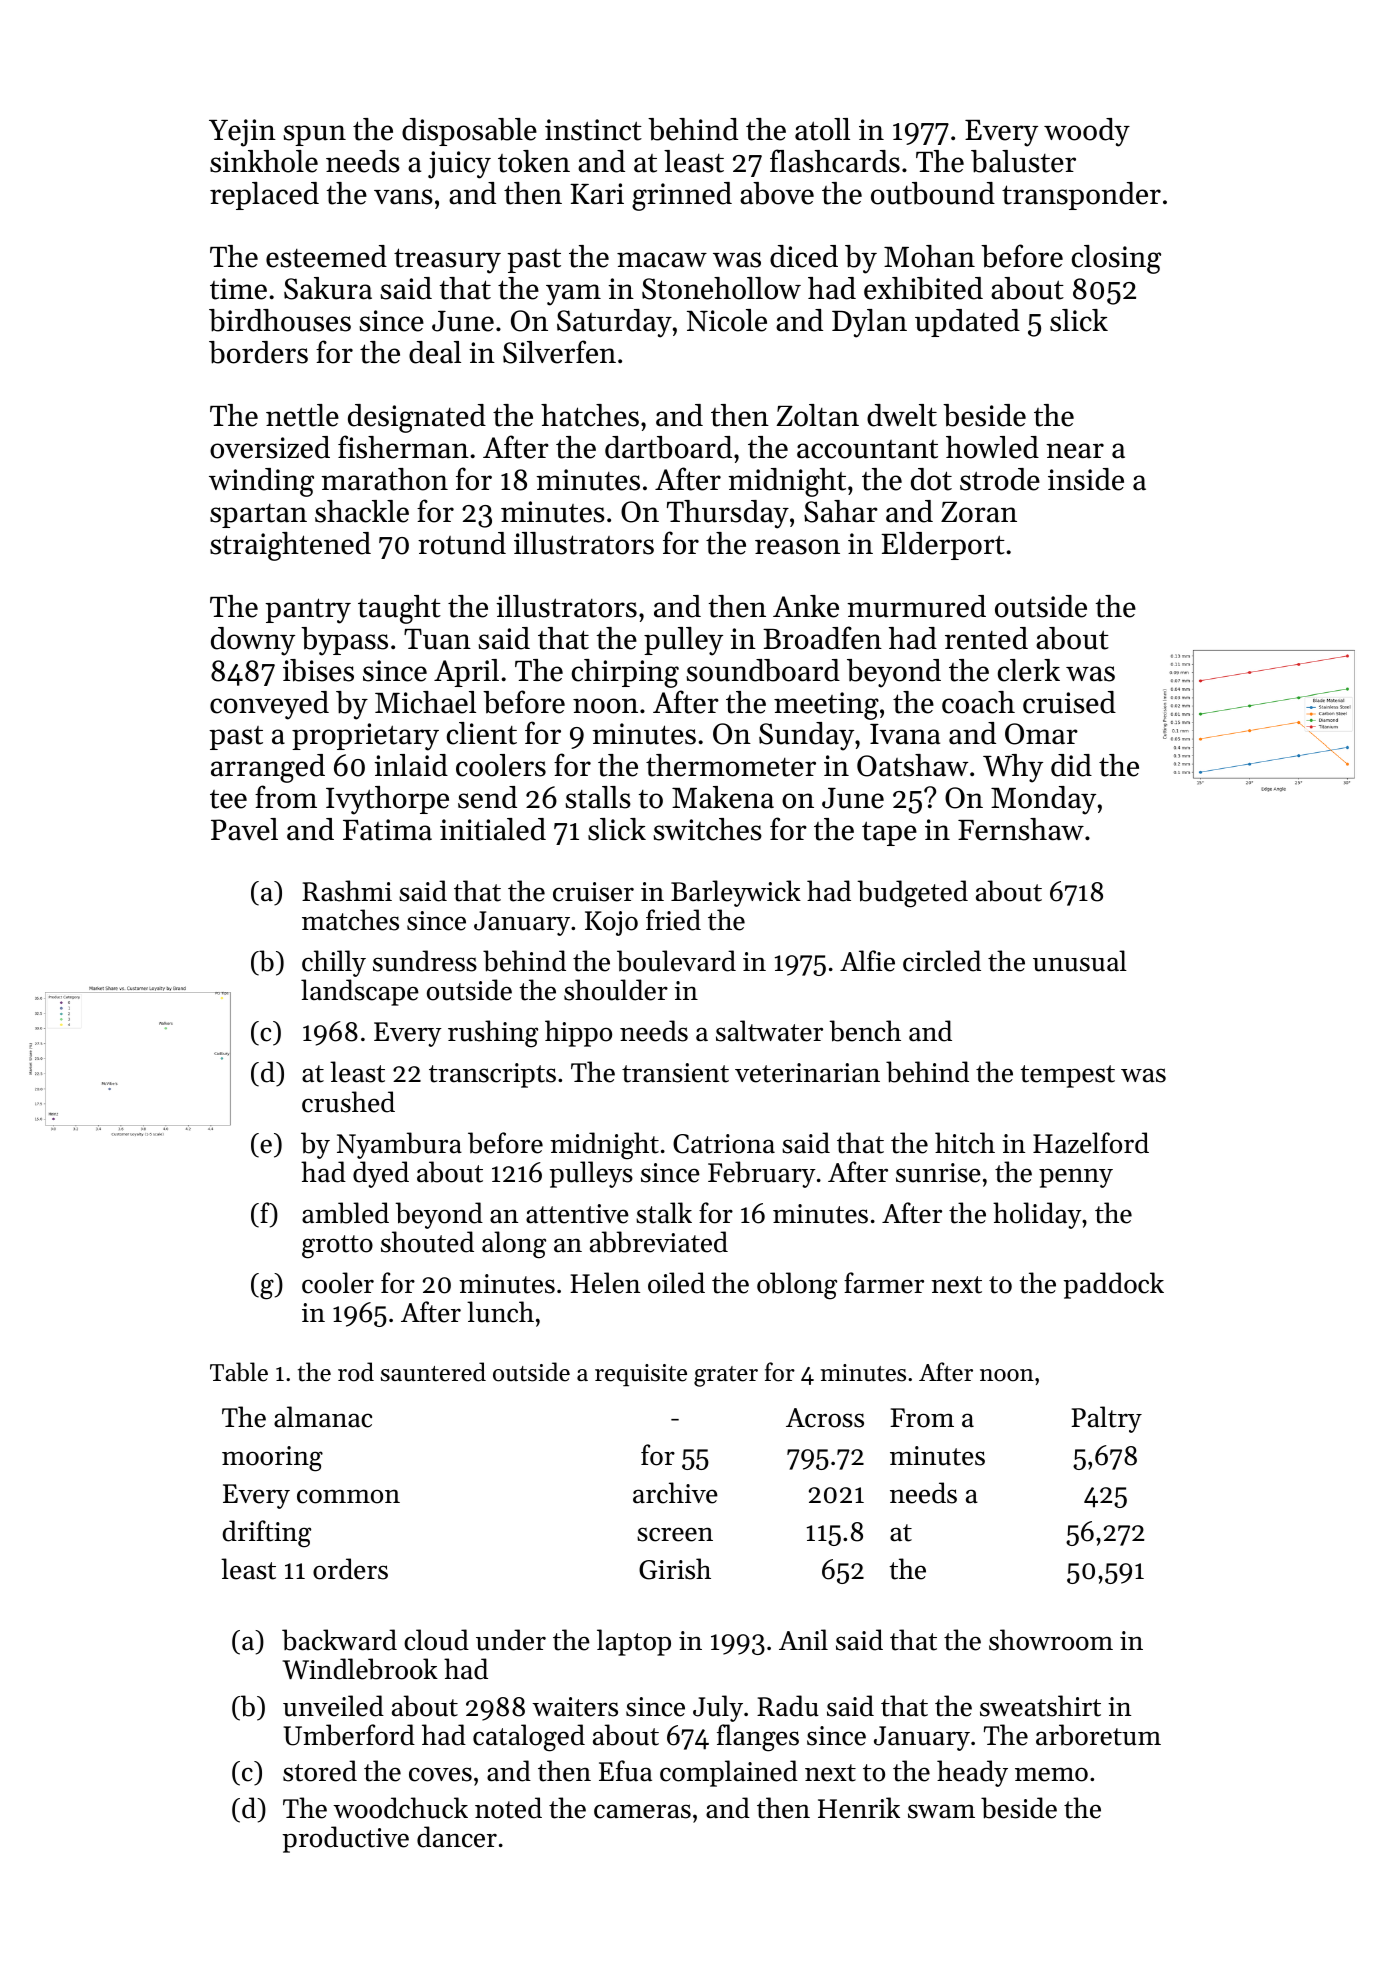 This page has width=1386, height=1969. I want to click on grotto, so click(337, 1247).
